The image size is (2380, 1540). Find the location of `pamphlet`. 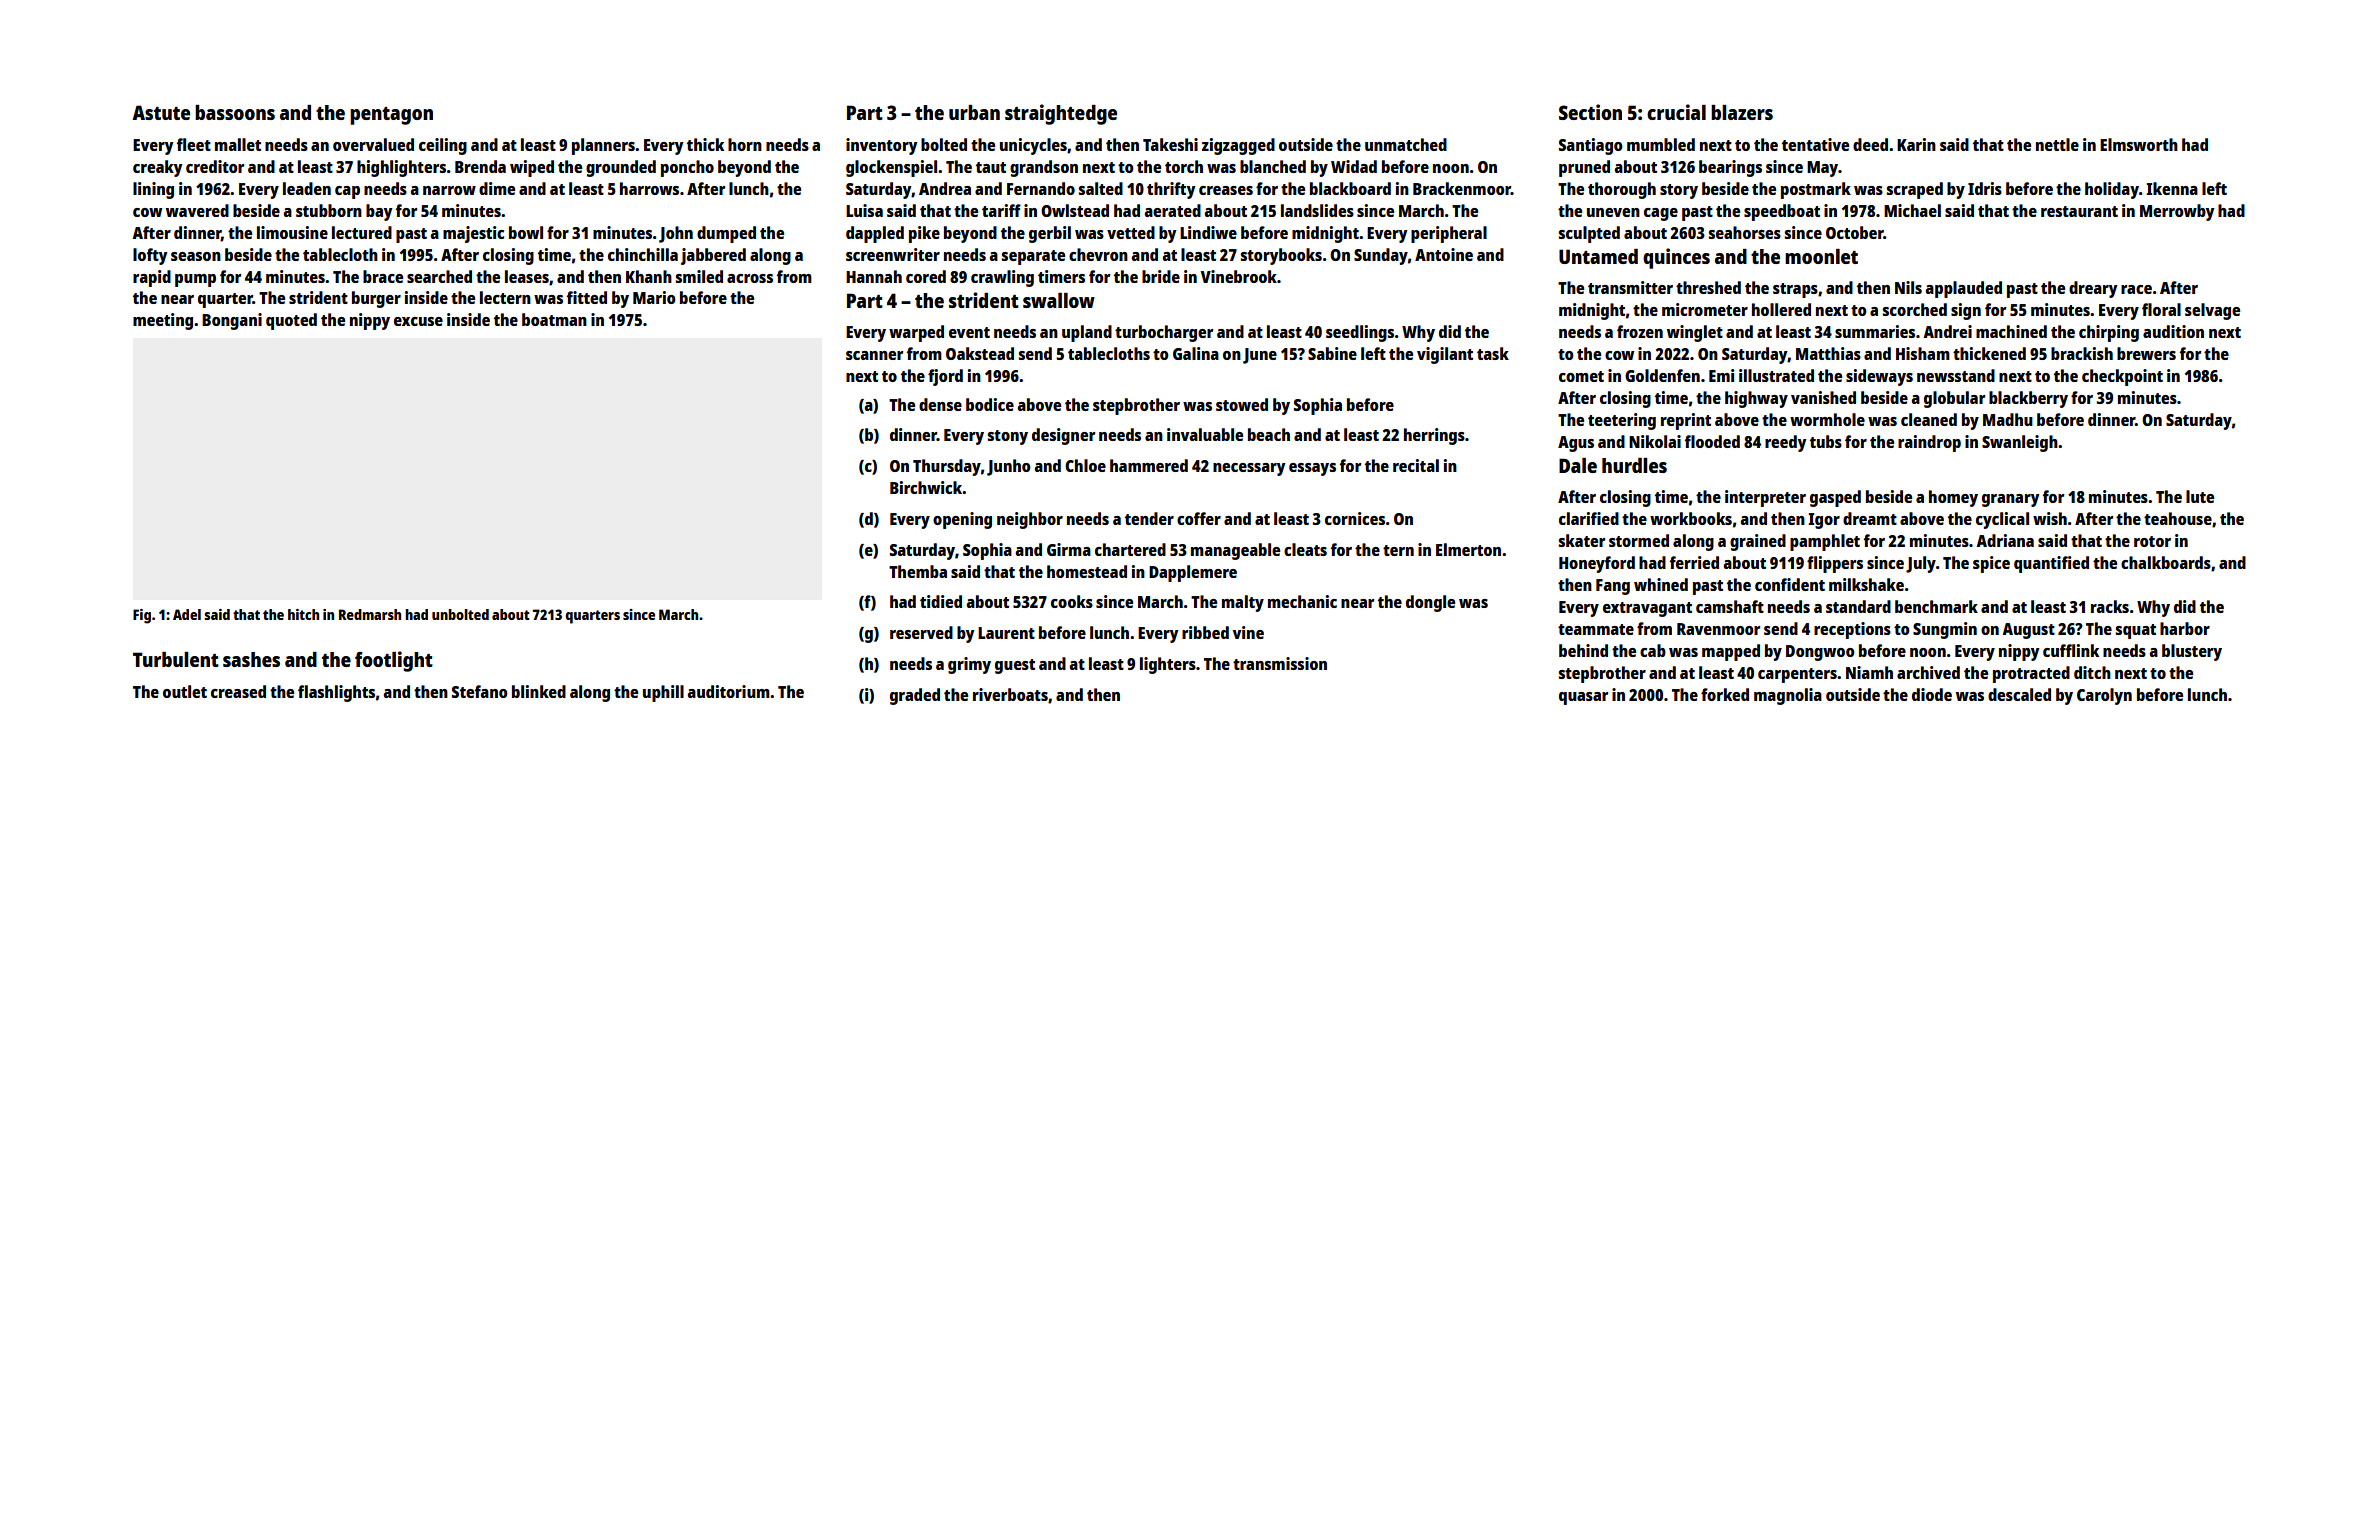

pamphlet is located at coordinates (1825, 542).
